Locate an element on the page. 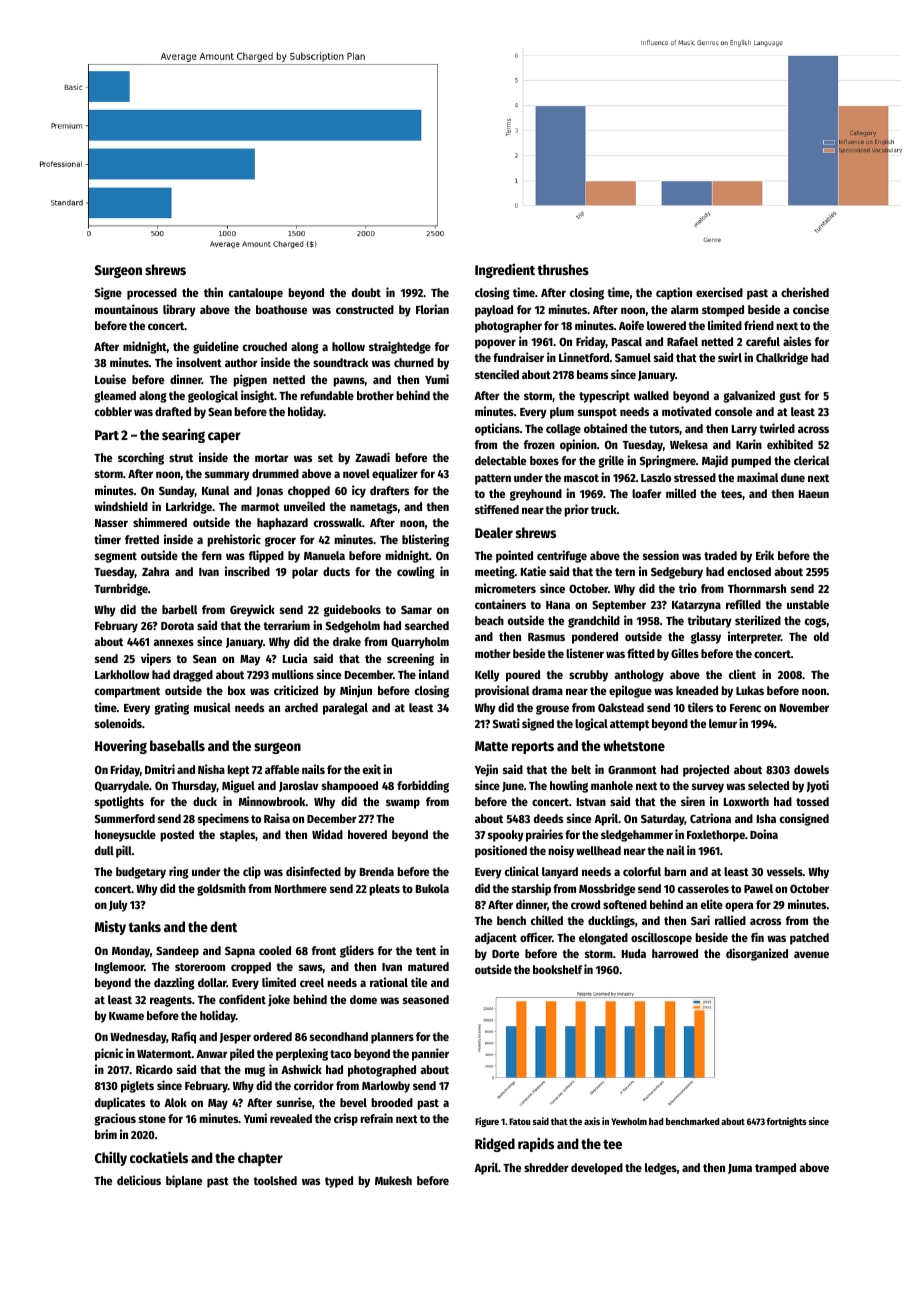  brim is located at coordinates (106, 1134).
